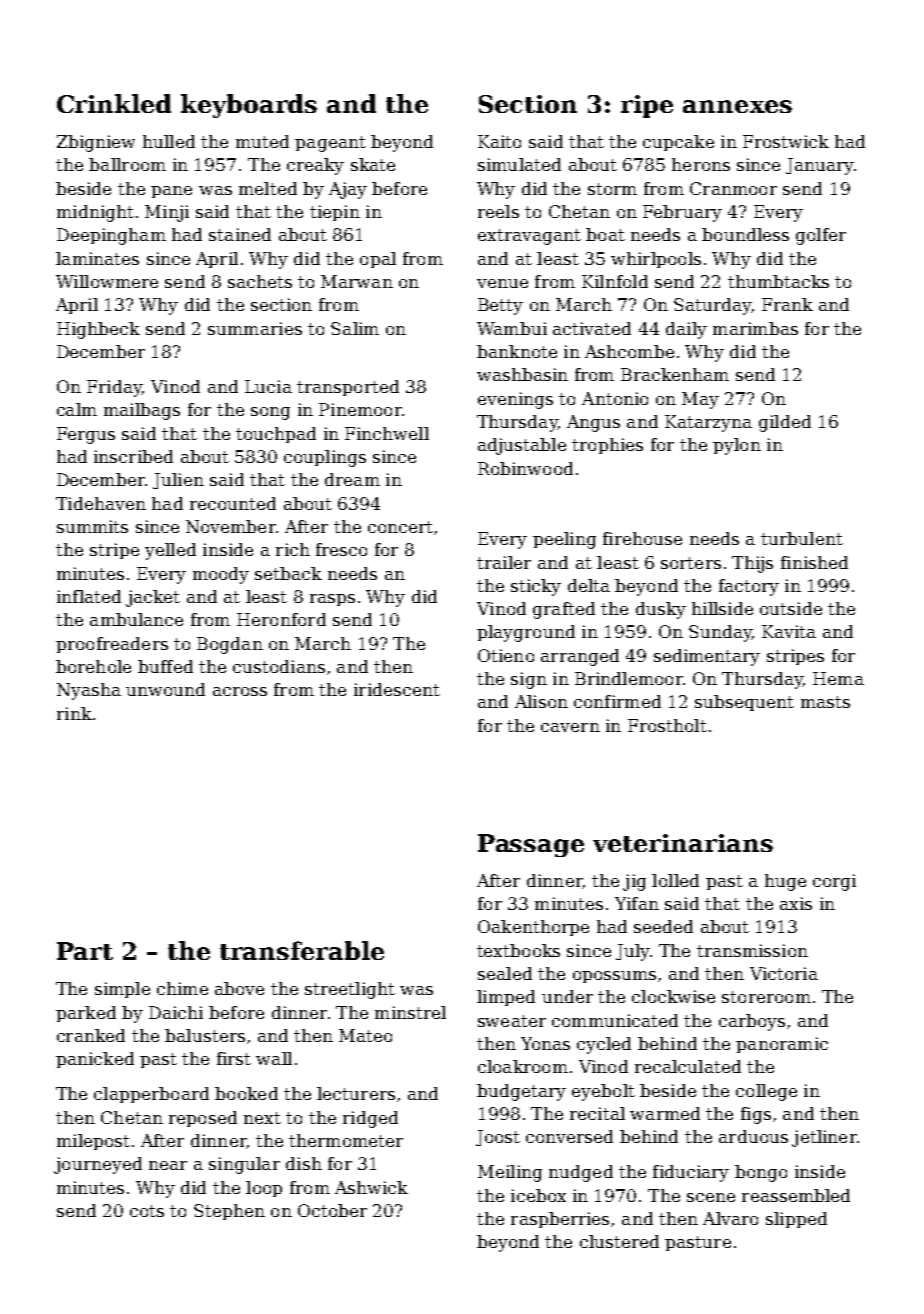 The width and height of the screenshot is (924, 1314). What do you see at coordinates (89, 596) in the screenshot?
I see `inflated` at bounding box center [89, 596].
